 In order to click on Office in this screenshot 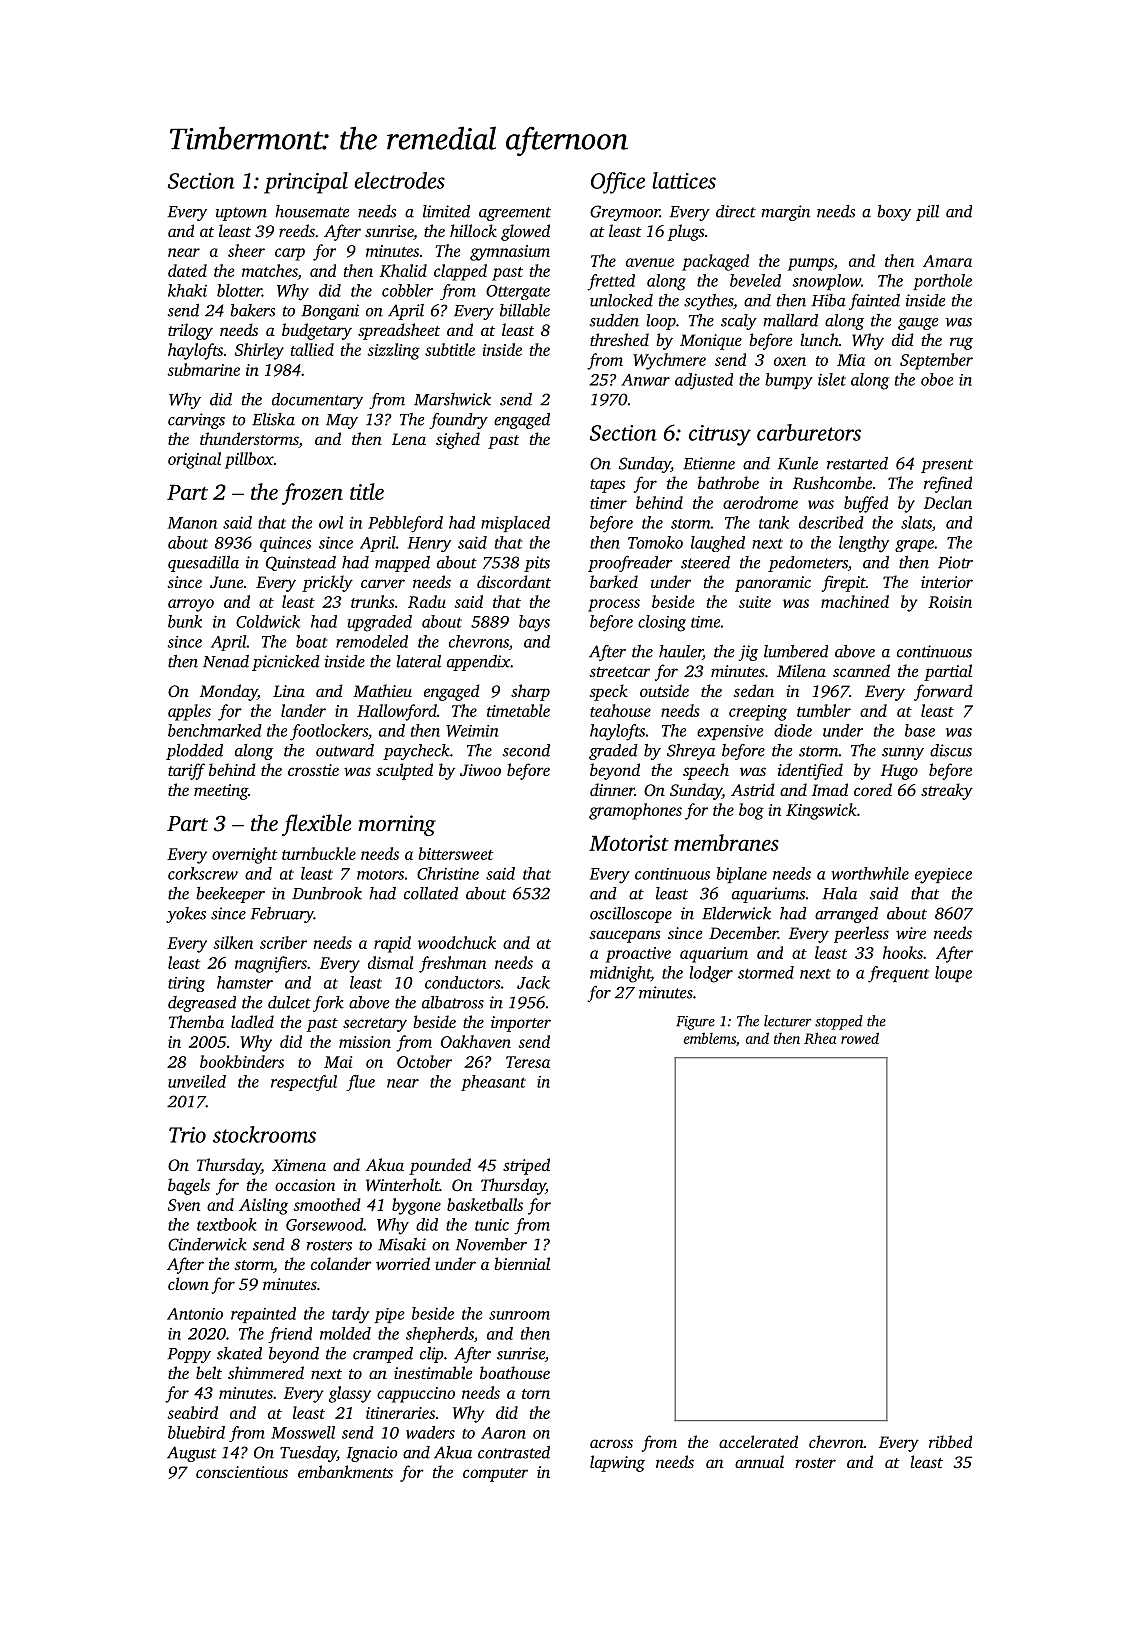, I will do `click(618, 183)`.
